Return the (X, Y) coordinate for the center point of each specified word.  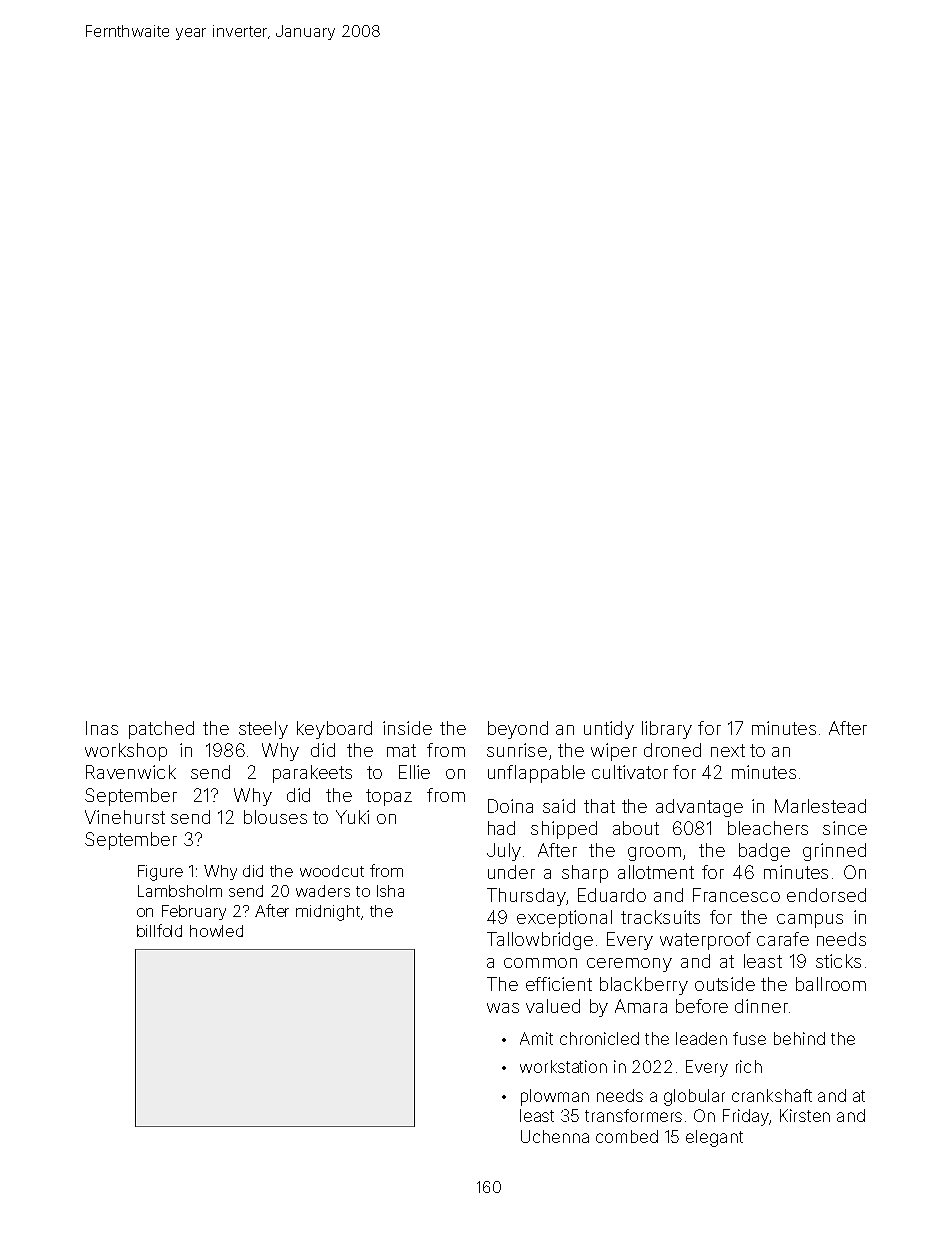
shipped (564, 830)
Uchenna (555, 1136)
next (728, 750)
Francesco (736, 895)
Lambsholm (180, 891)
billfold (159, 930)
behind (799, 1038)
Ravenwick (131, 772)
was (503, 1008)
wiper (614, 752)
